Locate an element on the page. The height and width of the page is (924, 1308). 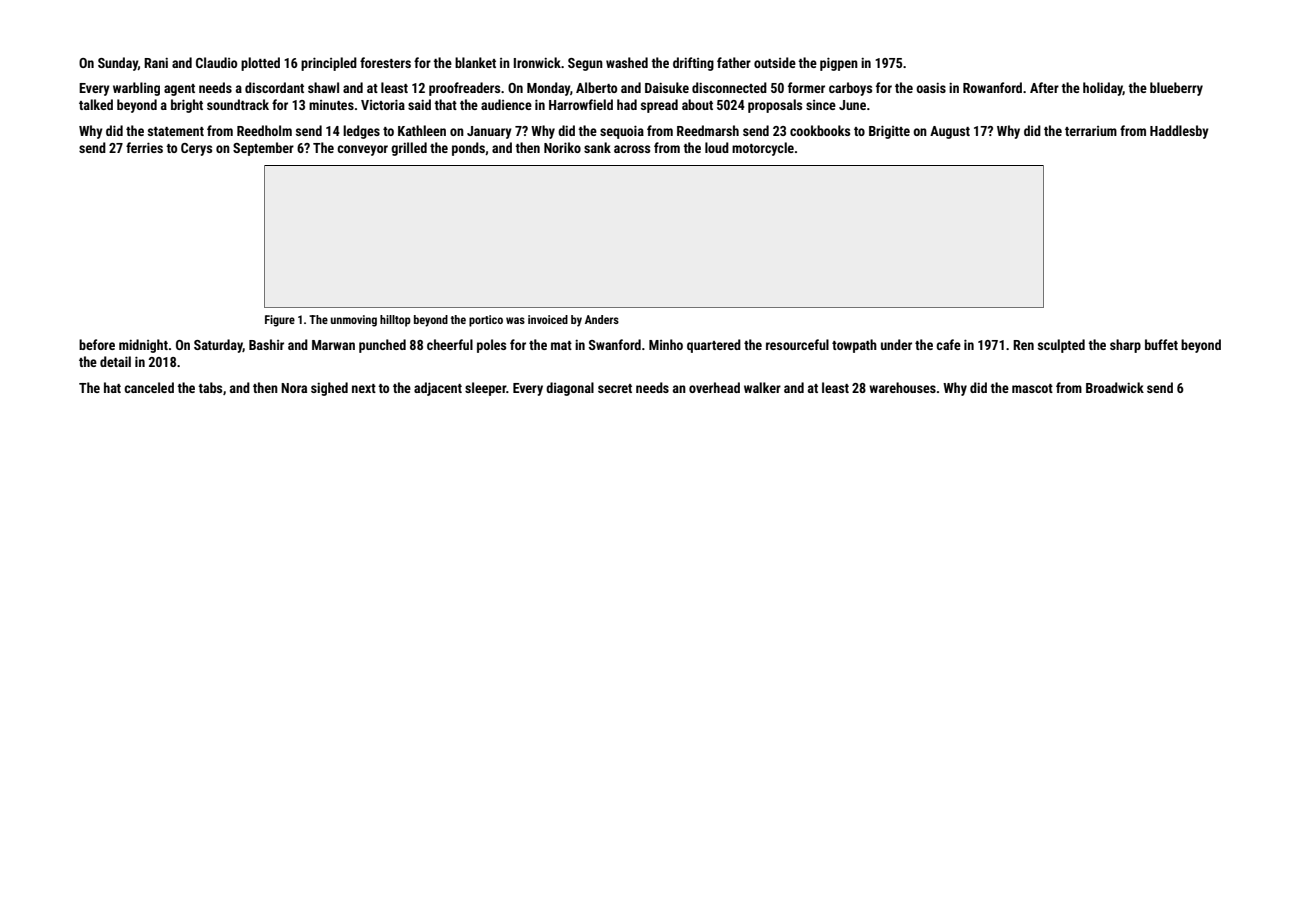
Anders is located at coordinates (602, 319).
